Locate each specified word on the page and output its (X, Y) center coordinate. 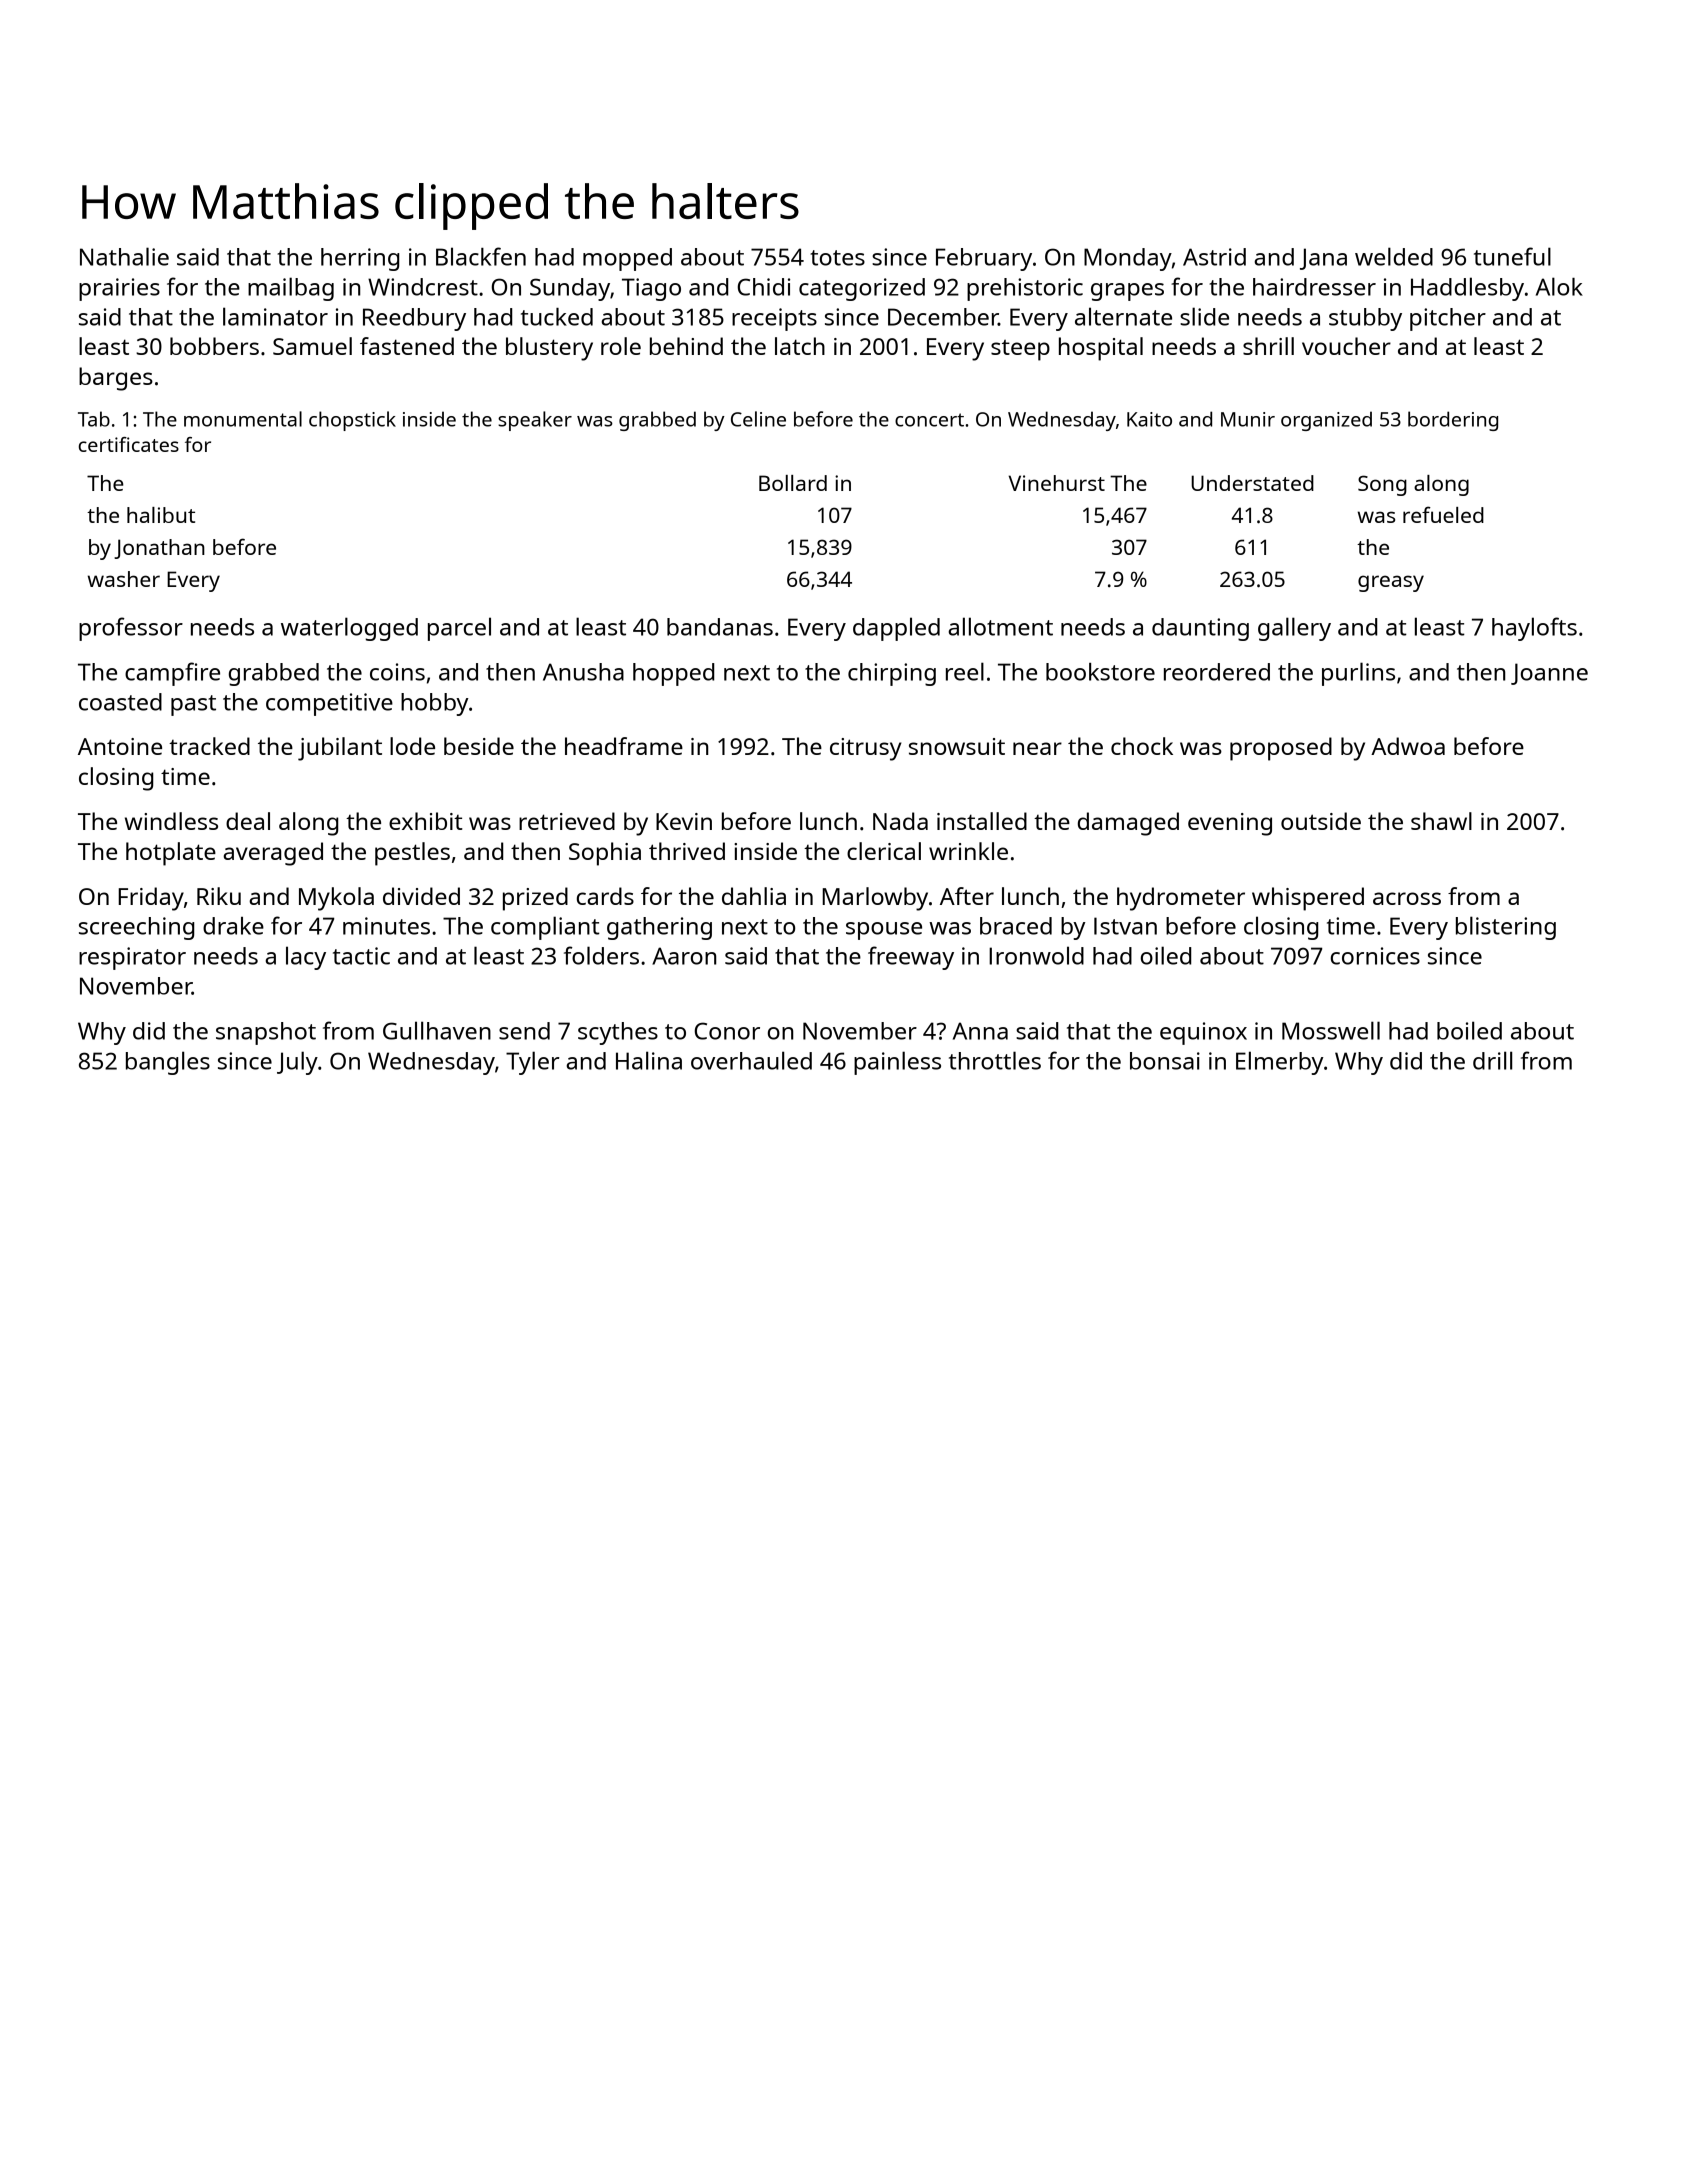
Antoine (120, 746)
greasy (1391, 583)
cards (605, 896)
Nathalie (124, 256)
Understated (1252, 483)
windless (171, 821)
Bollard (793, 483)
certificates (129, 444)
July (297, 1063)
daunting (1200, 629)
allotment (1000, 626)
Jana (1323, 259)
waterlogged (349, 629)
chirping (892, 674)
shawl (1441, 821)
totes (837, 258)
